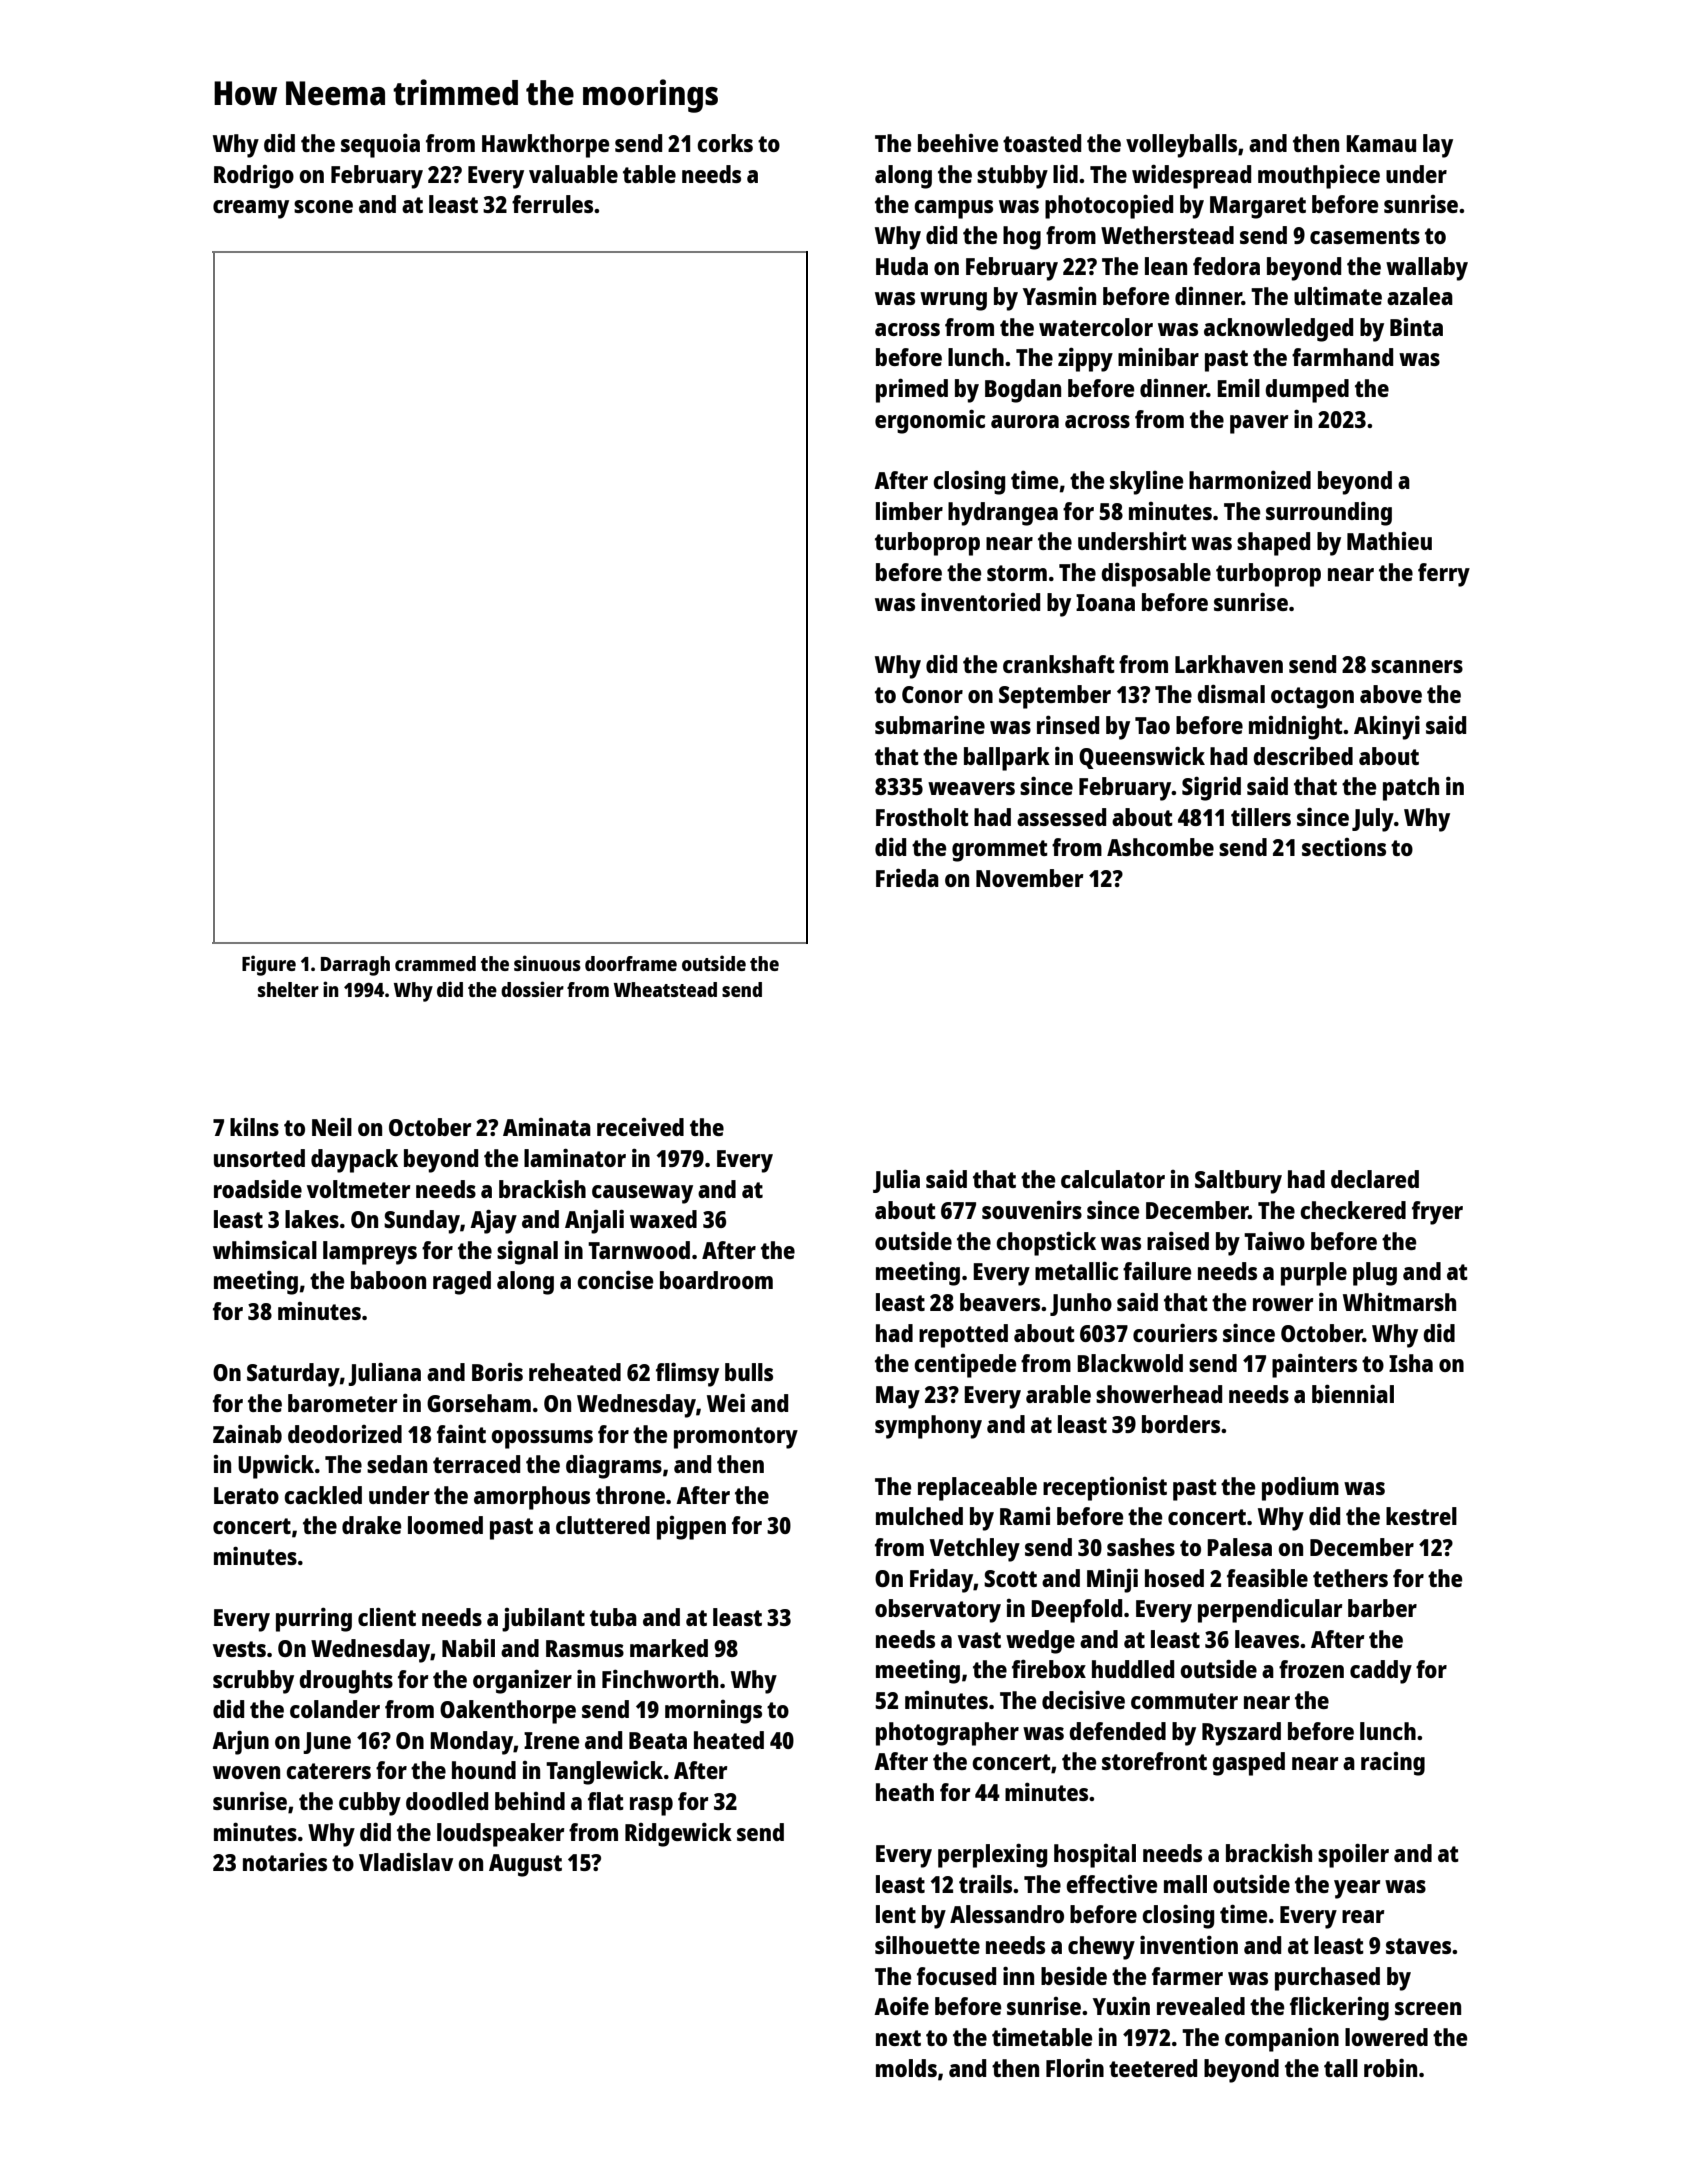 The width and height of the screenshot is (1683, 2178). I want to click on ferry, so click(1444, 575).
